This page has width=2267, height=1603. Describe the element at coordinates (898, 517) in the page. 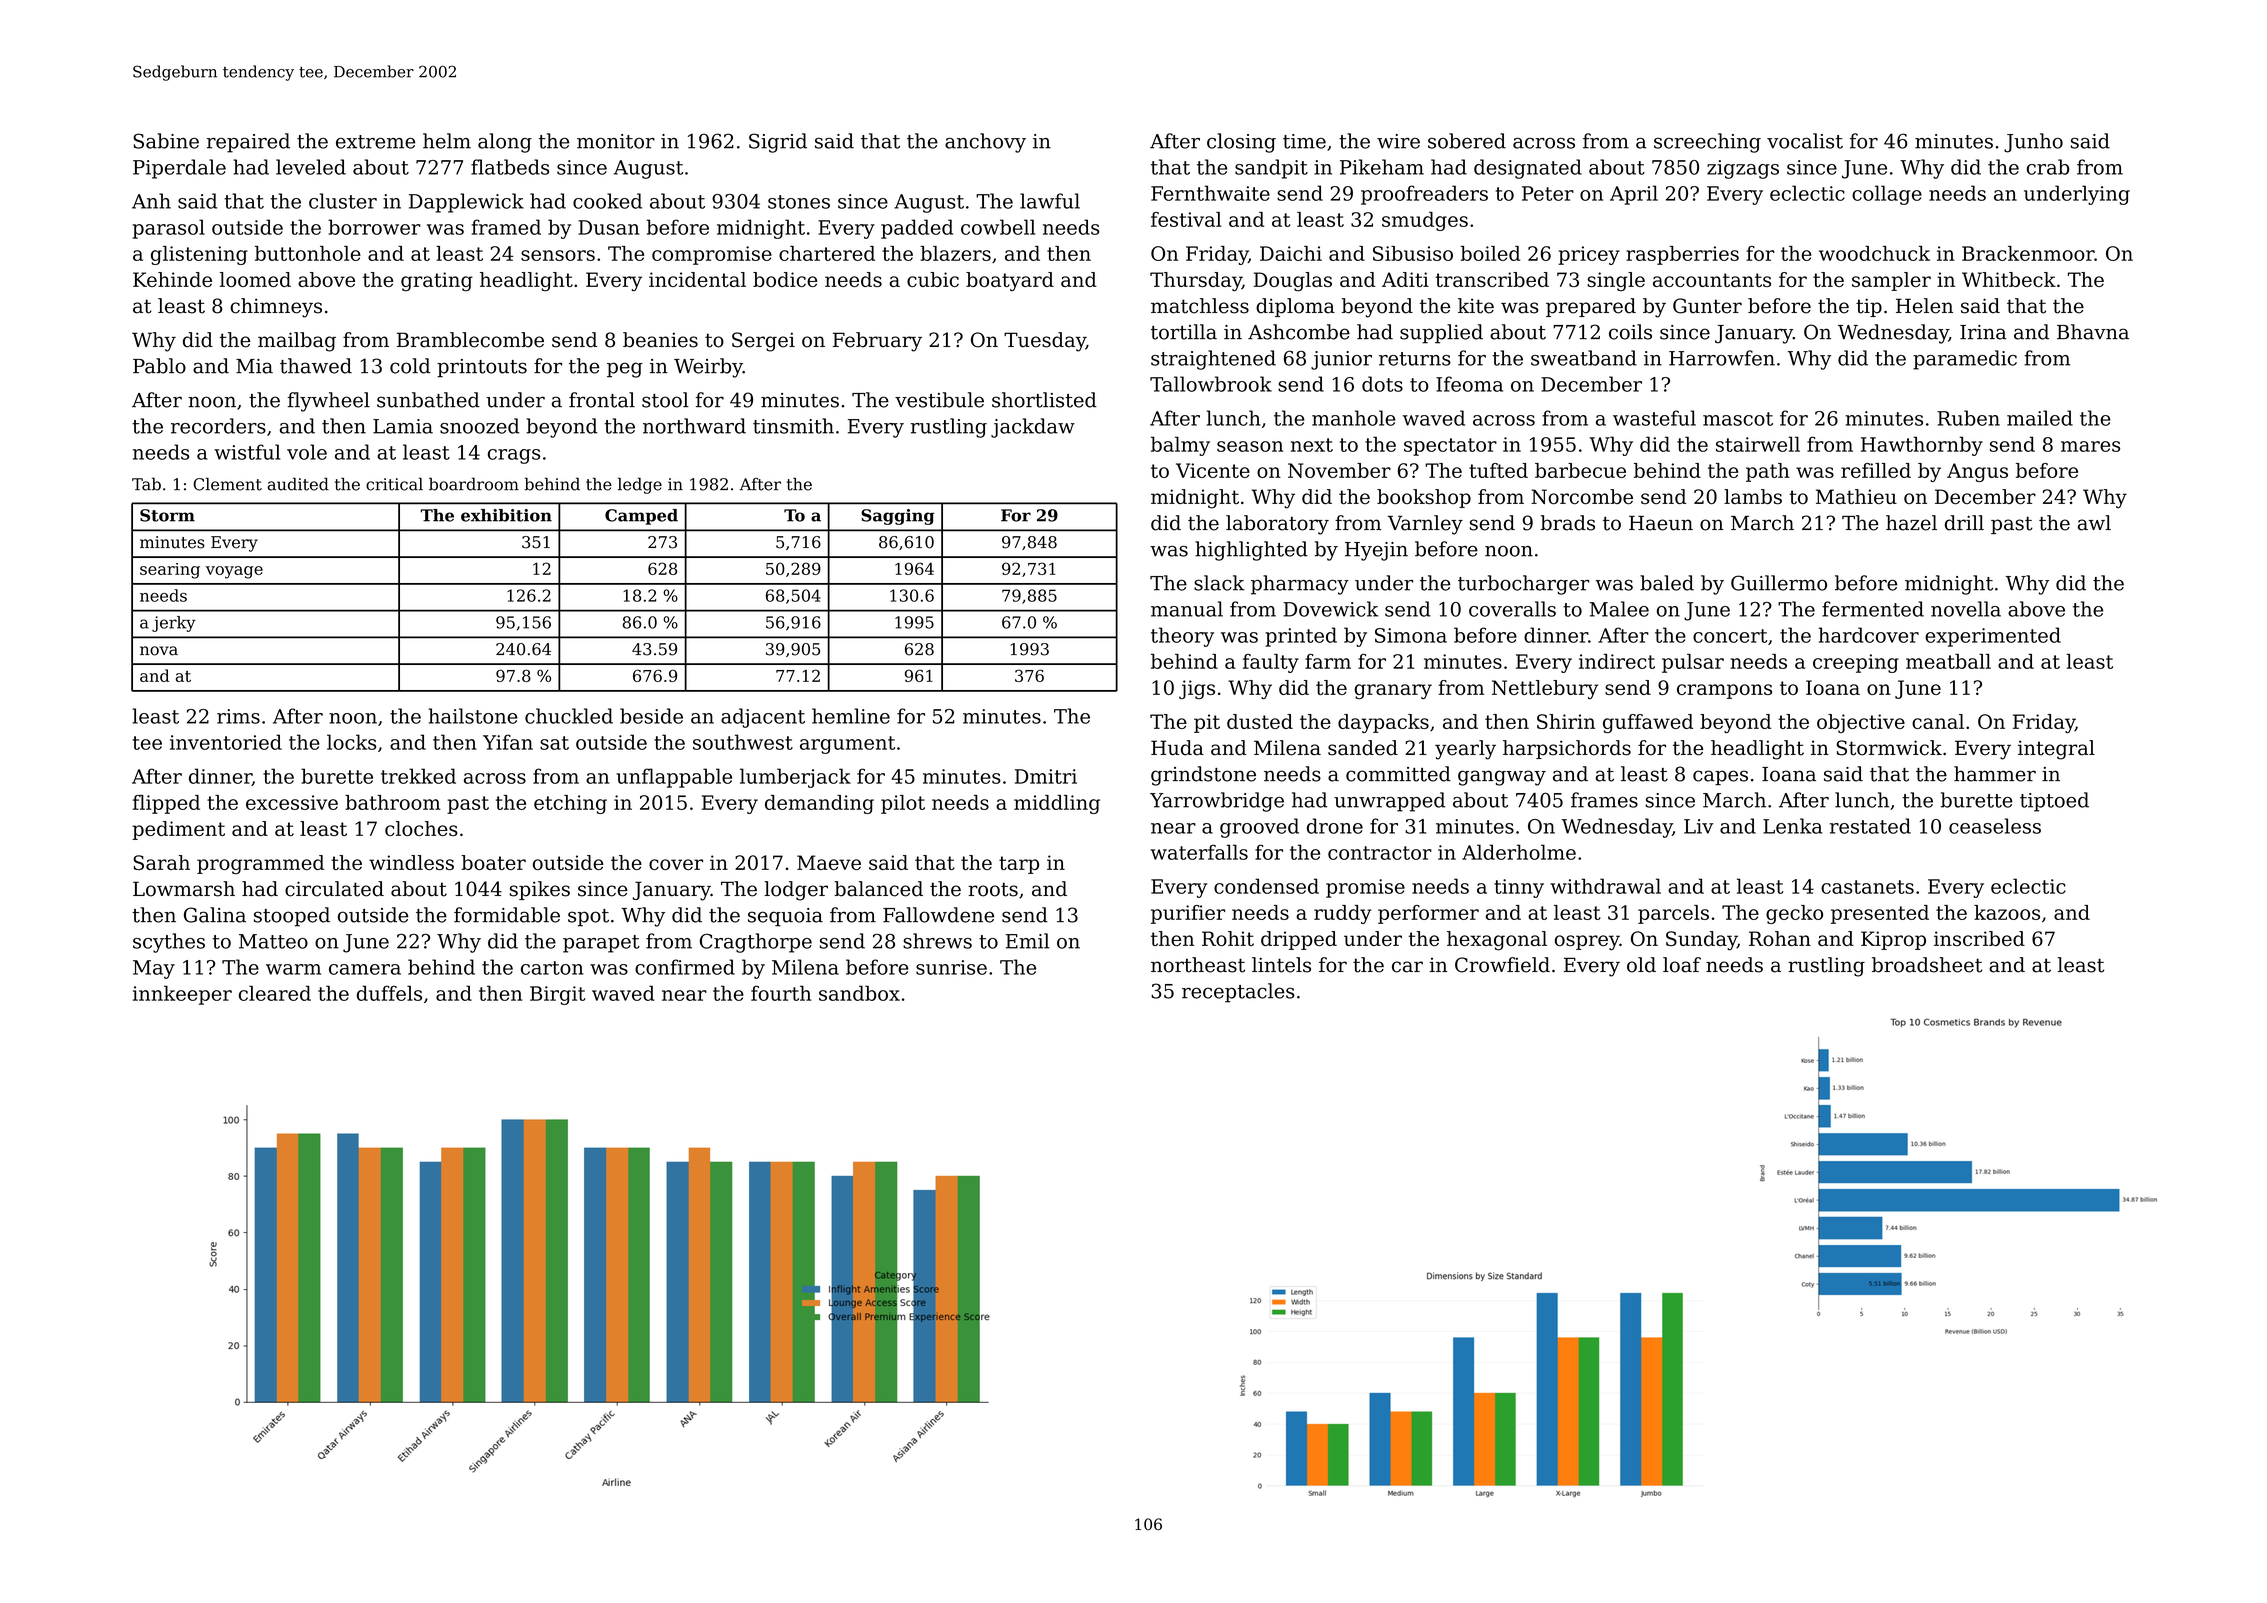

I see `Sagging` at that location.
